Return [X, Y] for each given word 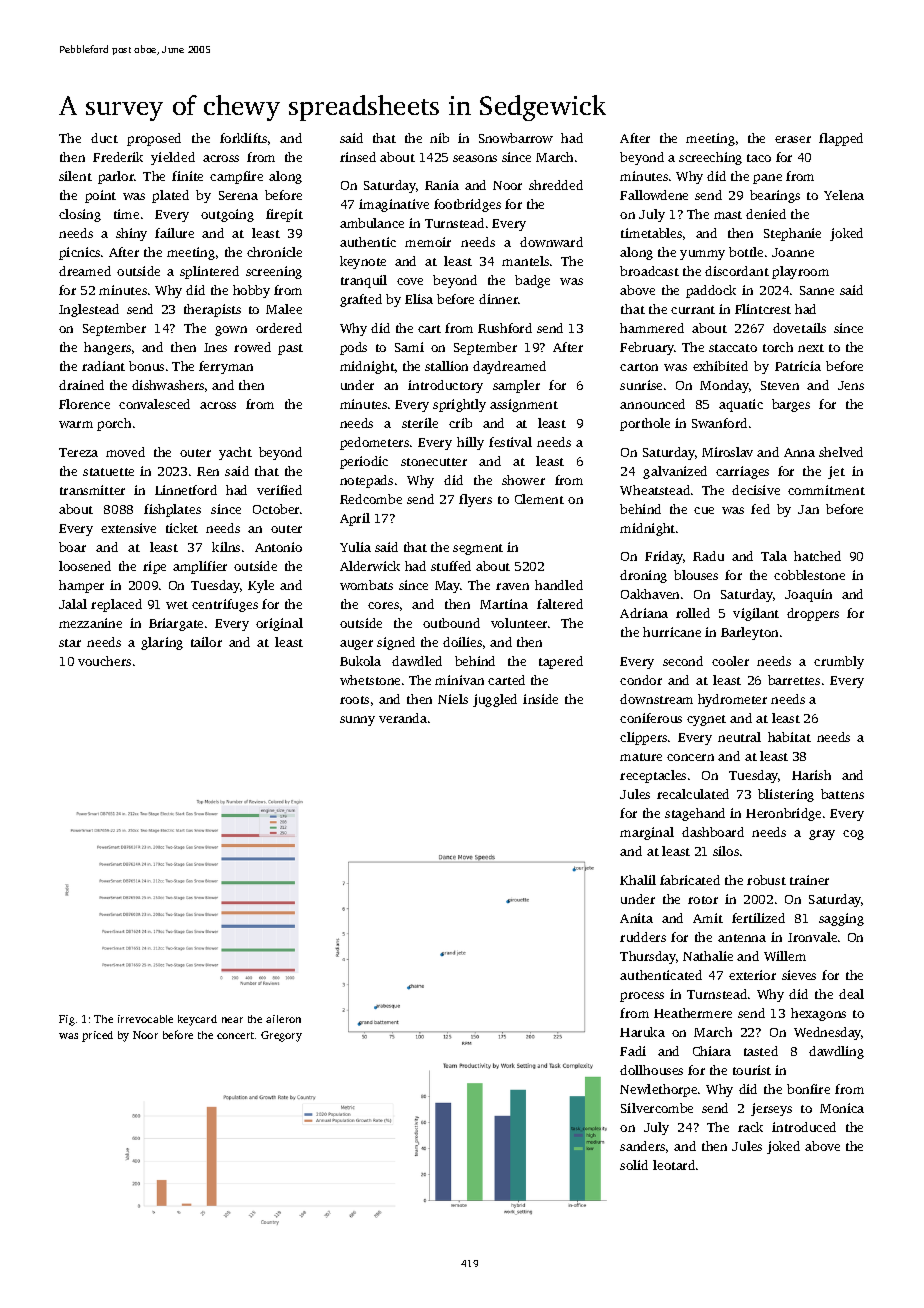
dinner [499, 299]
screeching [710, 158]
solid [634, 1165]
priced [97, 1036]
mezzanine [90, 623]
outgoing [227, 215]
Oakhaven [650, 594]
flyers [475, 500]
